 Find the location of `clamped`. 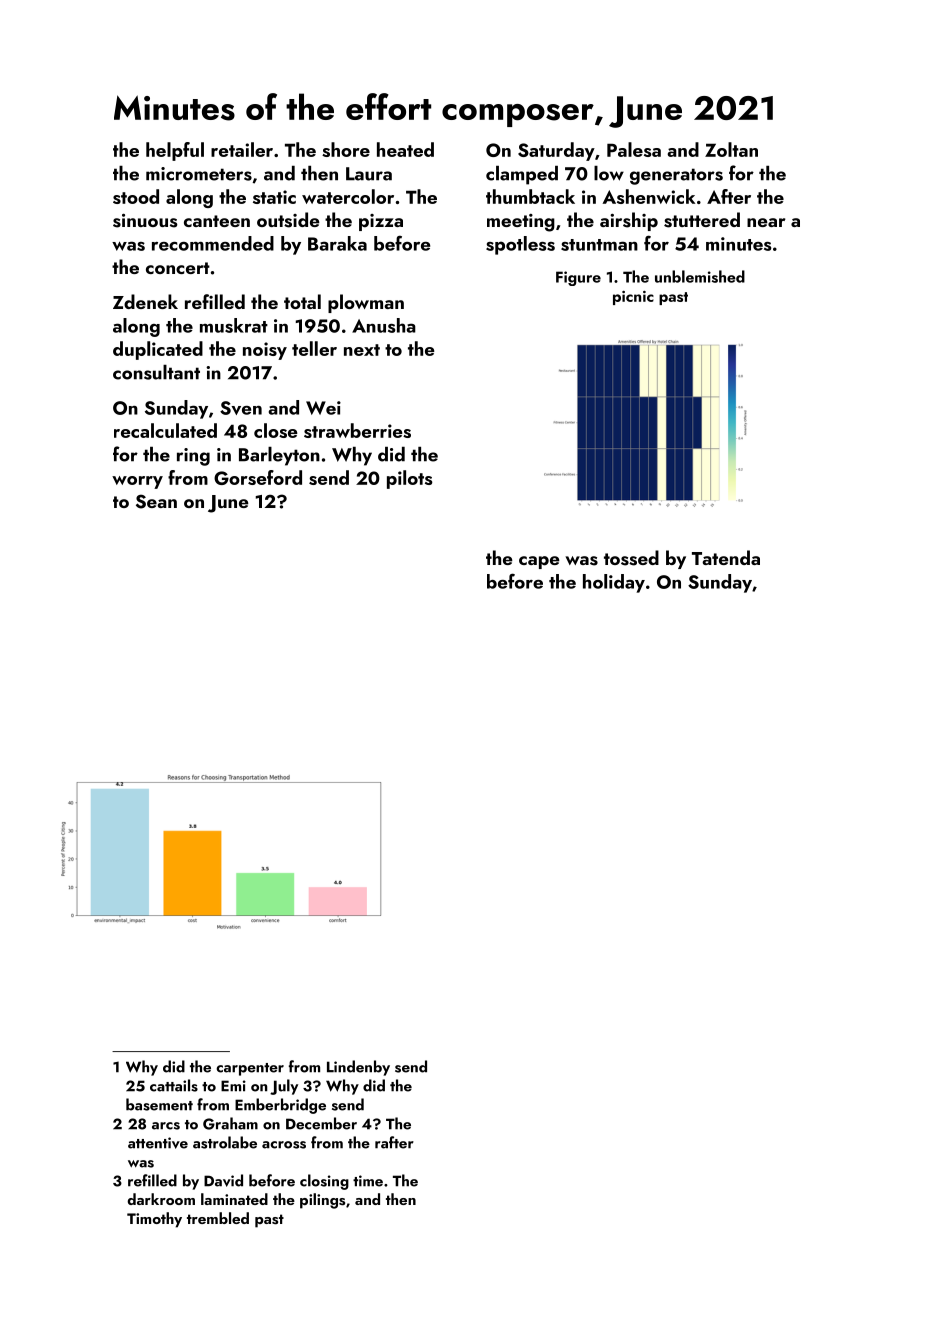

clamped is located at coordinates (522, 175).
